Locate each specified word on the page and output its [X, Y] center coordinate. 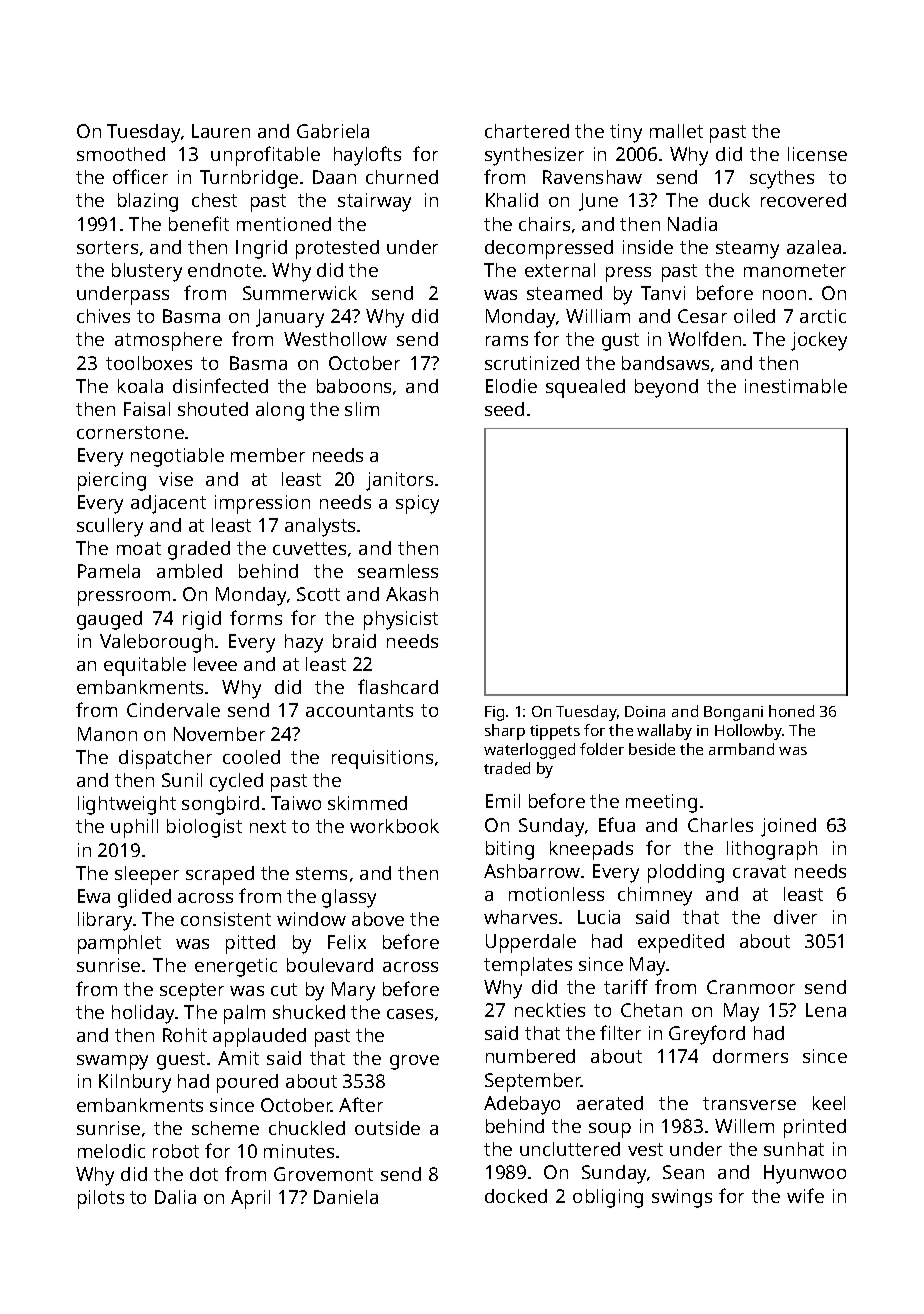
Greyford [707, 1035]
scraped [220, 875]
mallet [676, 131]
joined [788, 827]
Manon [107, 734]
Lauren [221, 131]
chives [103, 316]
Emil [503, 801]
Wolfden [704, 338]
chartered [527, 131]
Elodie [511, 386]
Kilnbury [135, 1083]
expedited [681, 943]
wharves [520, 917]
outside [387, 1128]
